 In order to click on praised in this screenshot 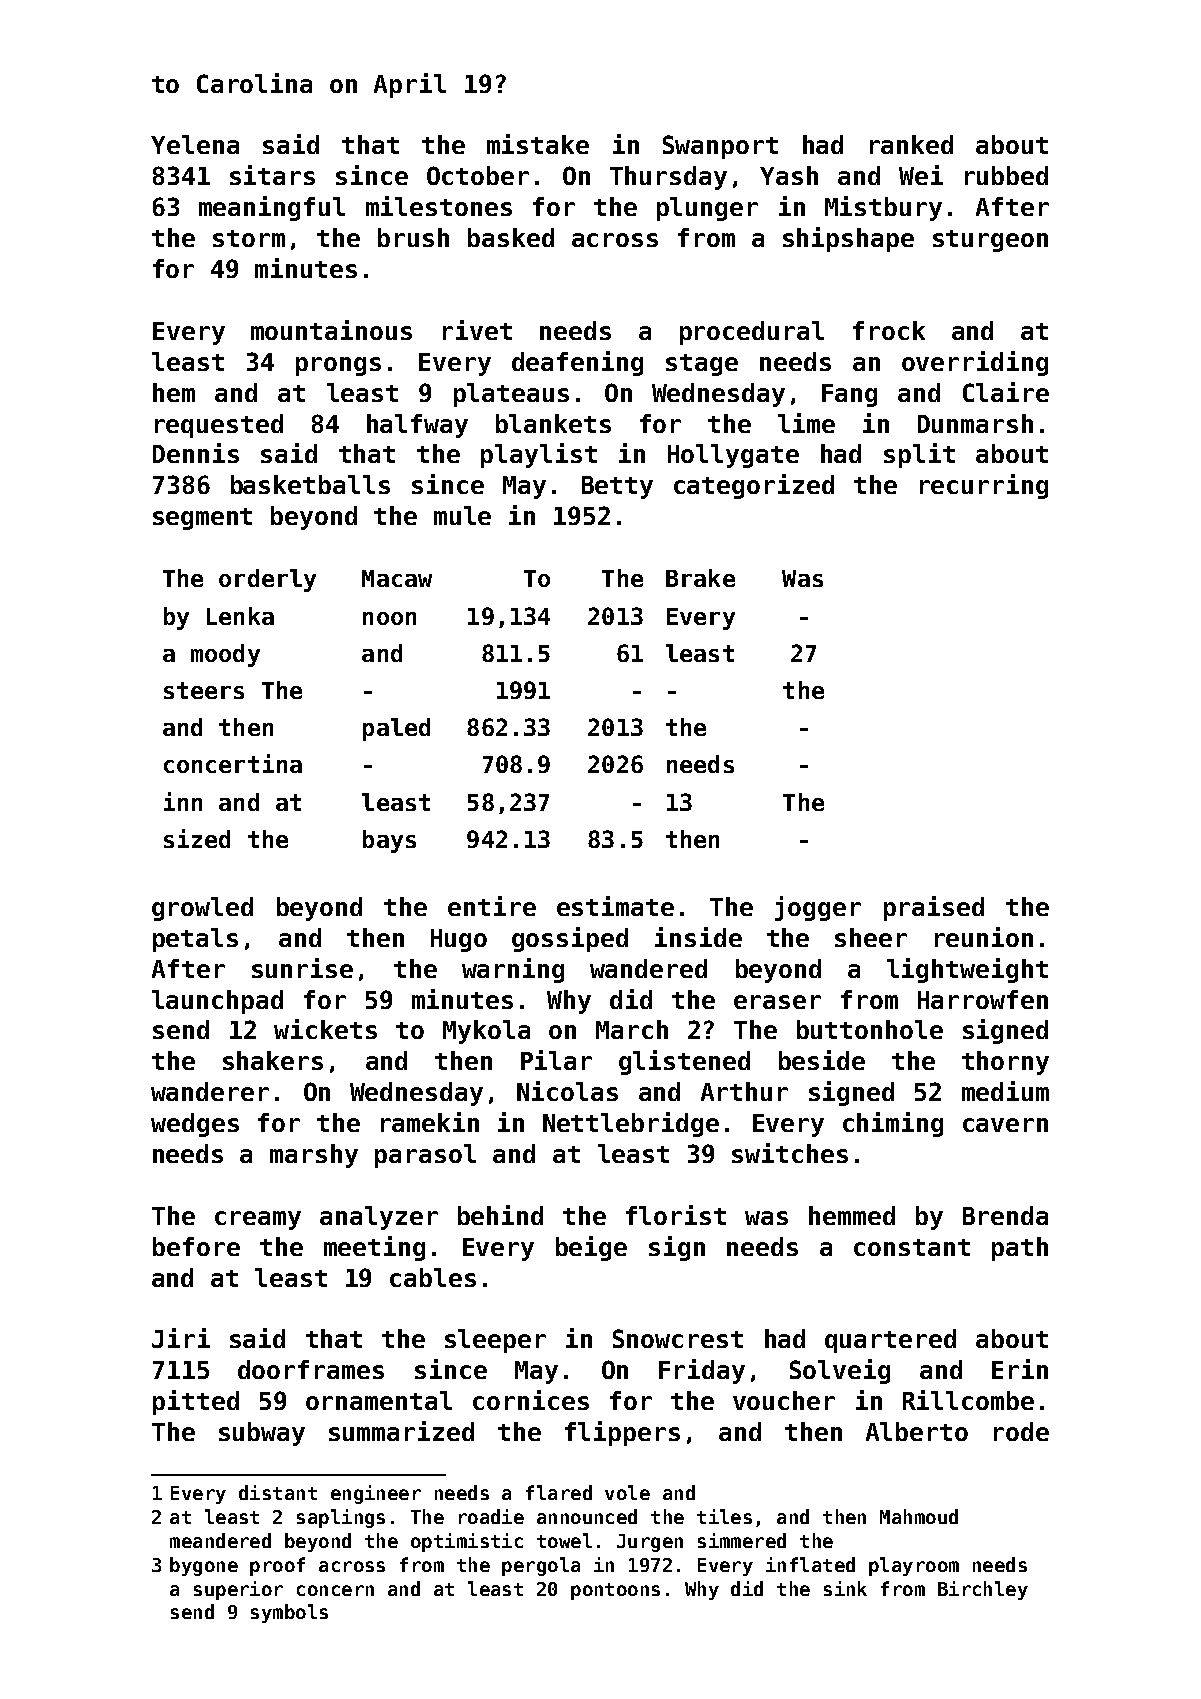, I will do `click(934, 908)`.
